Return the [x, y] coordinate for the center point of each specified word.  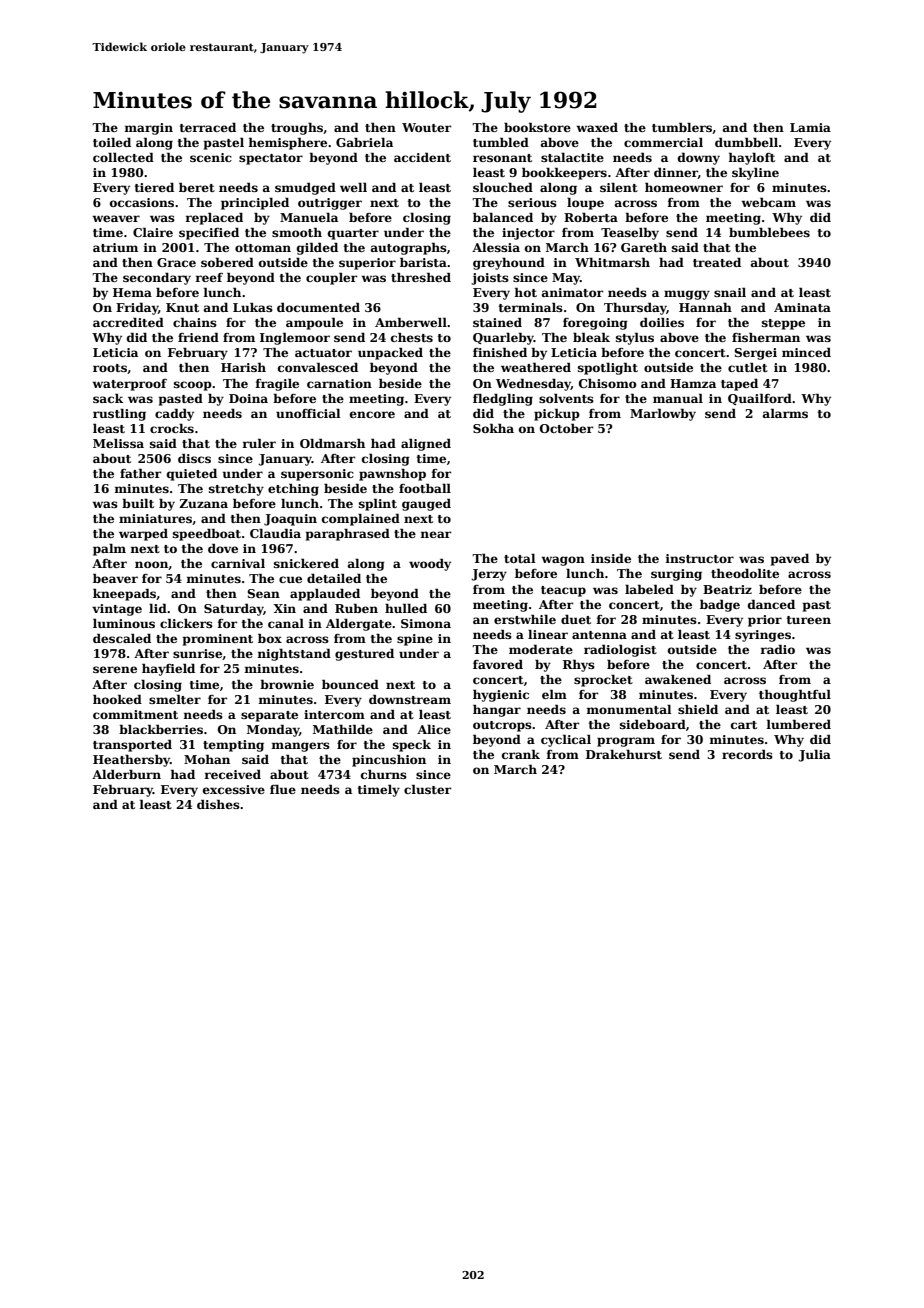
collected [123, 157]
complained [361, 519]
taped [739, 384]
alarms [785, 413]
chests [412, 337]
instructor [700, 558]
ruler [259, 443]
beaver [115, 578]
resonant [502, 158]
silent [619, 187]
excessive [234, 789]
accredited [128, 322]
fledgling [503, 399]
